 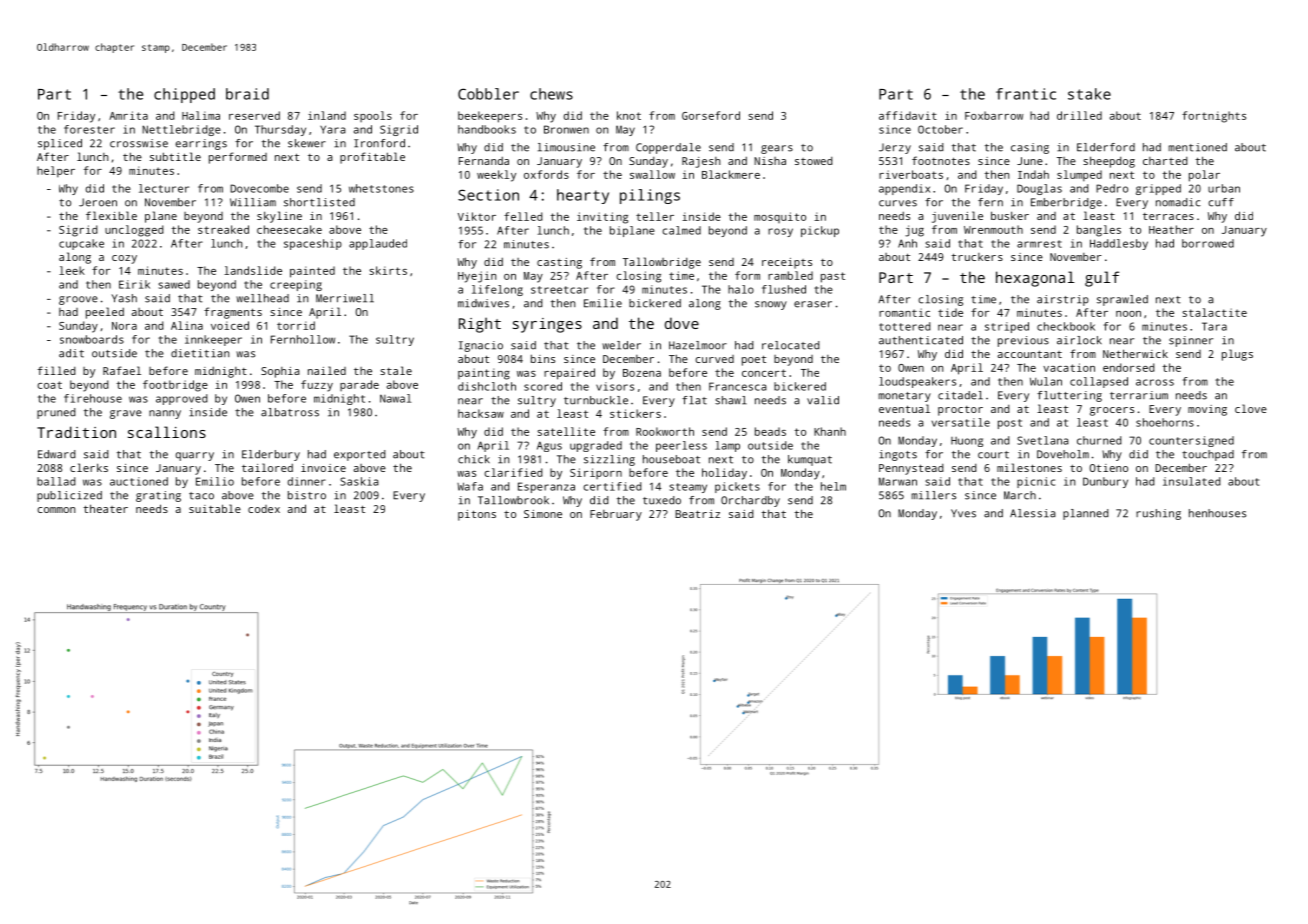 I want to click on oxfords, so click(x=546, y=174).
